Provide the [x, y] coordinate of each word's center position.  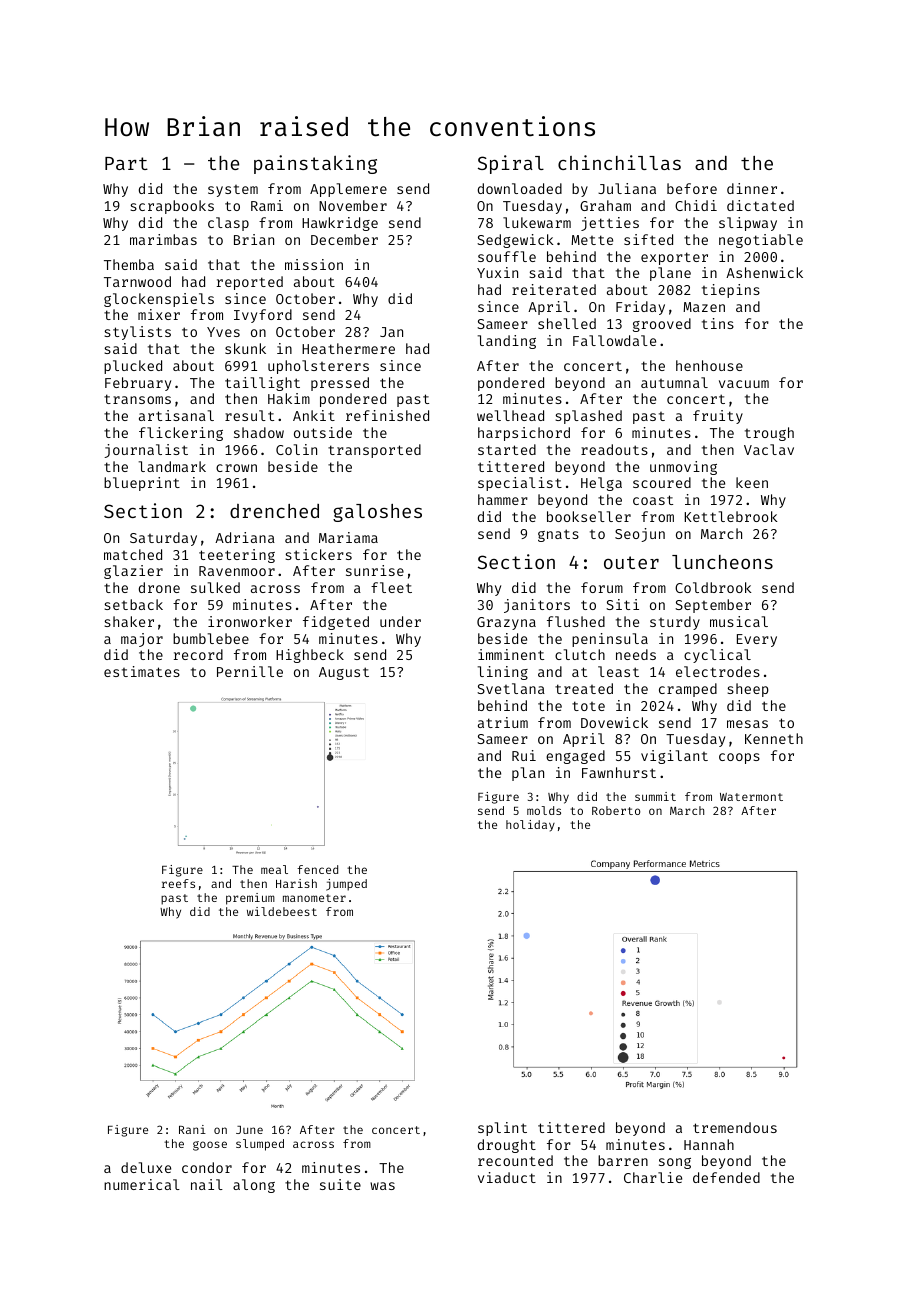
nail [207, 1184]
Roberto [616, 810]
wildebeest [282, 911]
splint [502, 1129]
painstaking [315, 164]
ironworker [250, 621]
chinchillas [619, 162]
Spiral [511, 164]
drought [507, 1146]
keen [752, 482]
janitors [537, 606]
